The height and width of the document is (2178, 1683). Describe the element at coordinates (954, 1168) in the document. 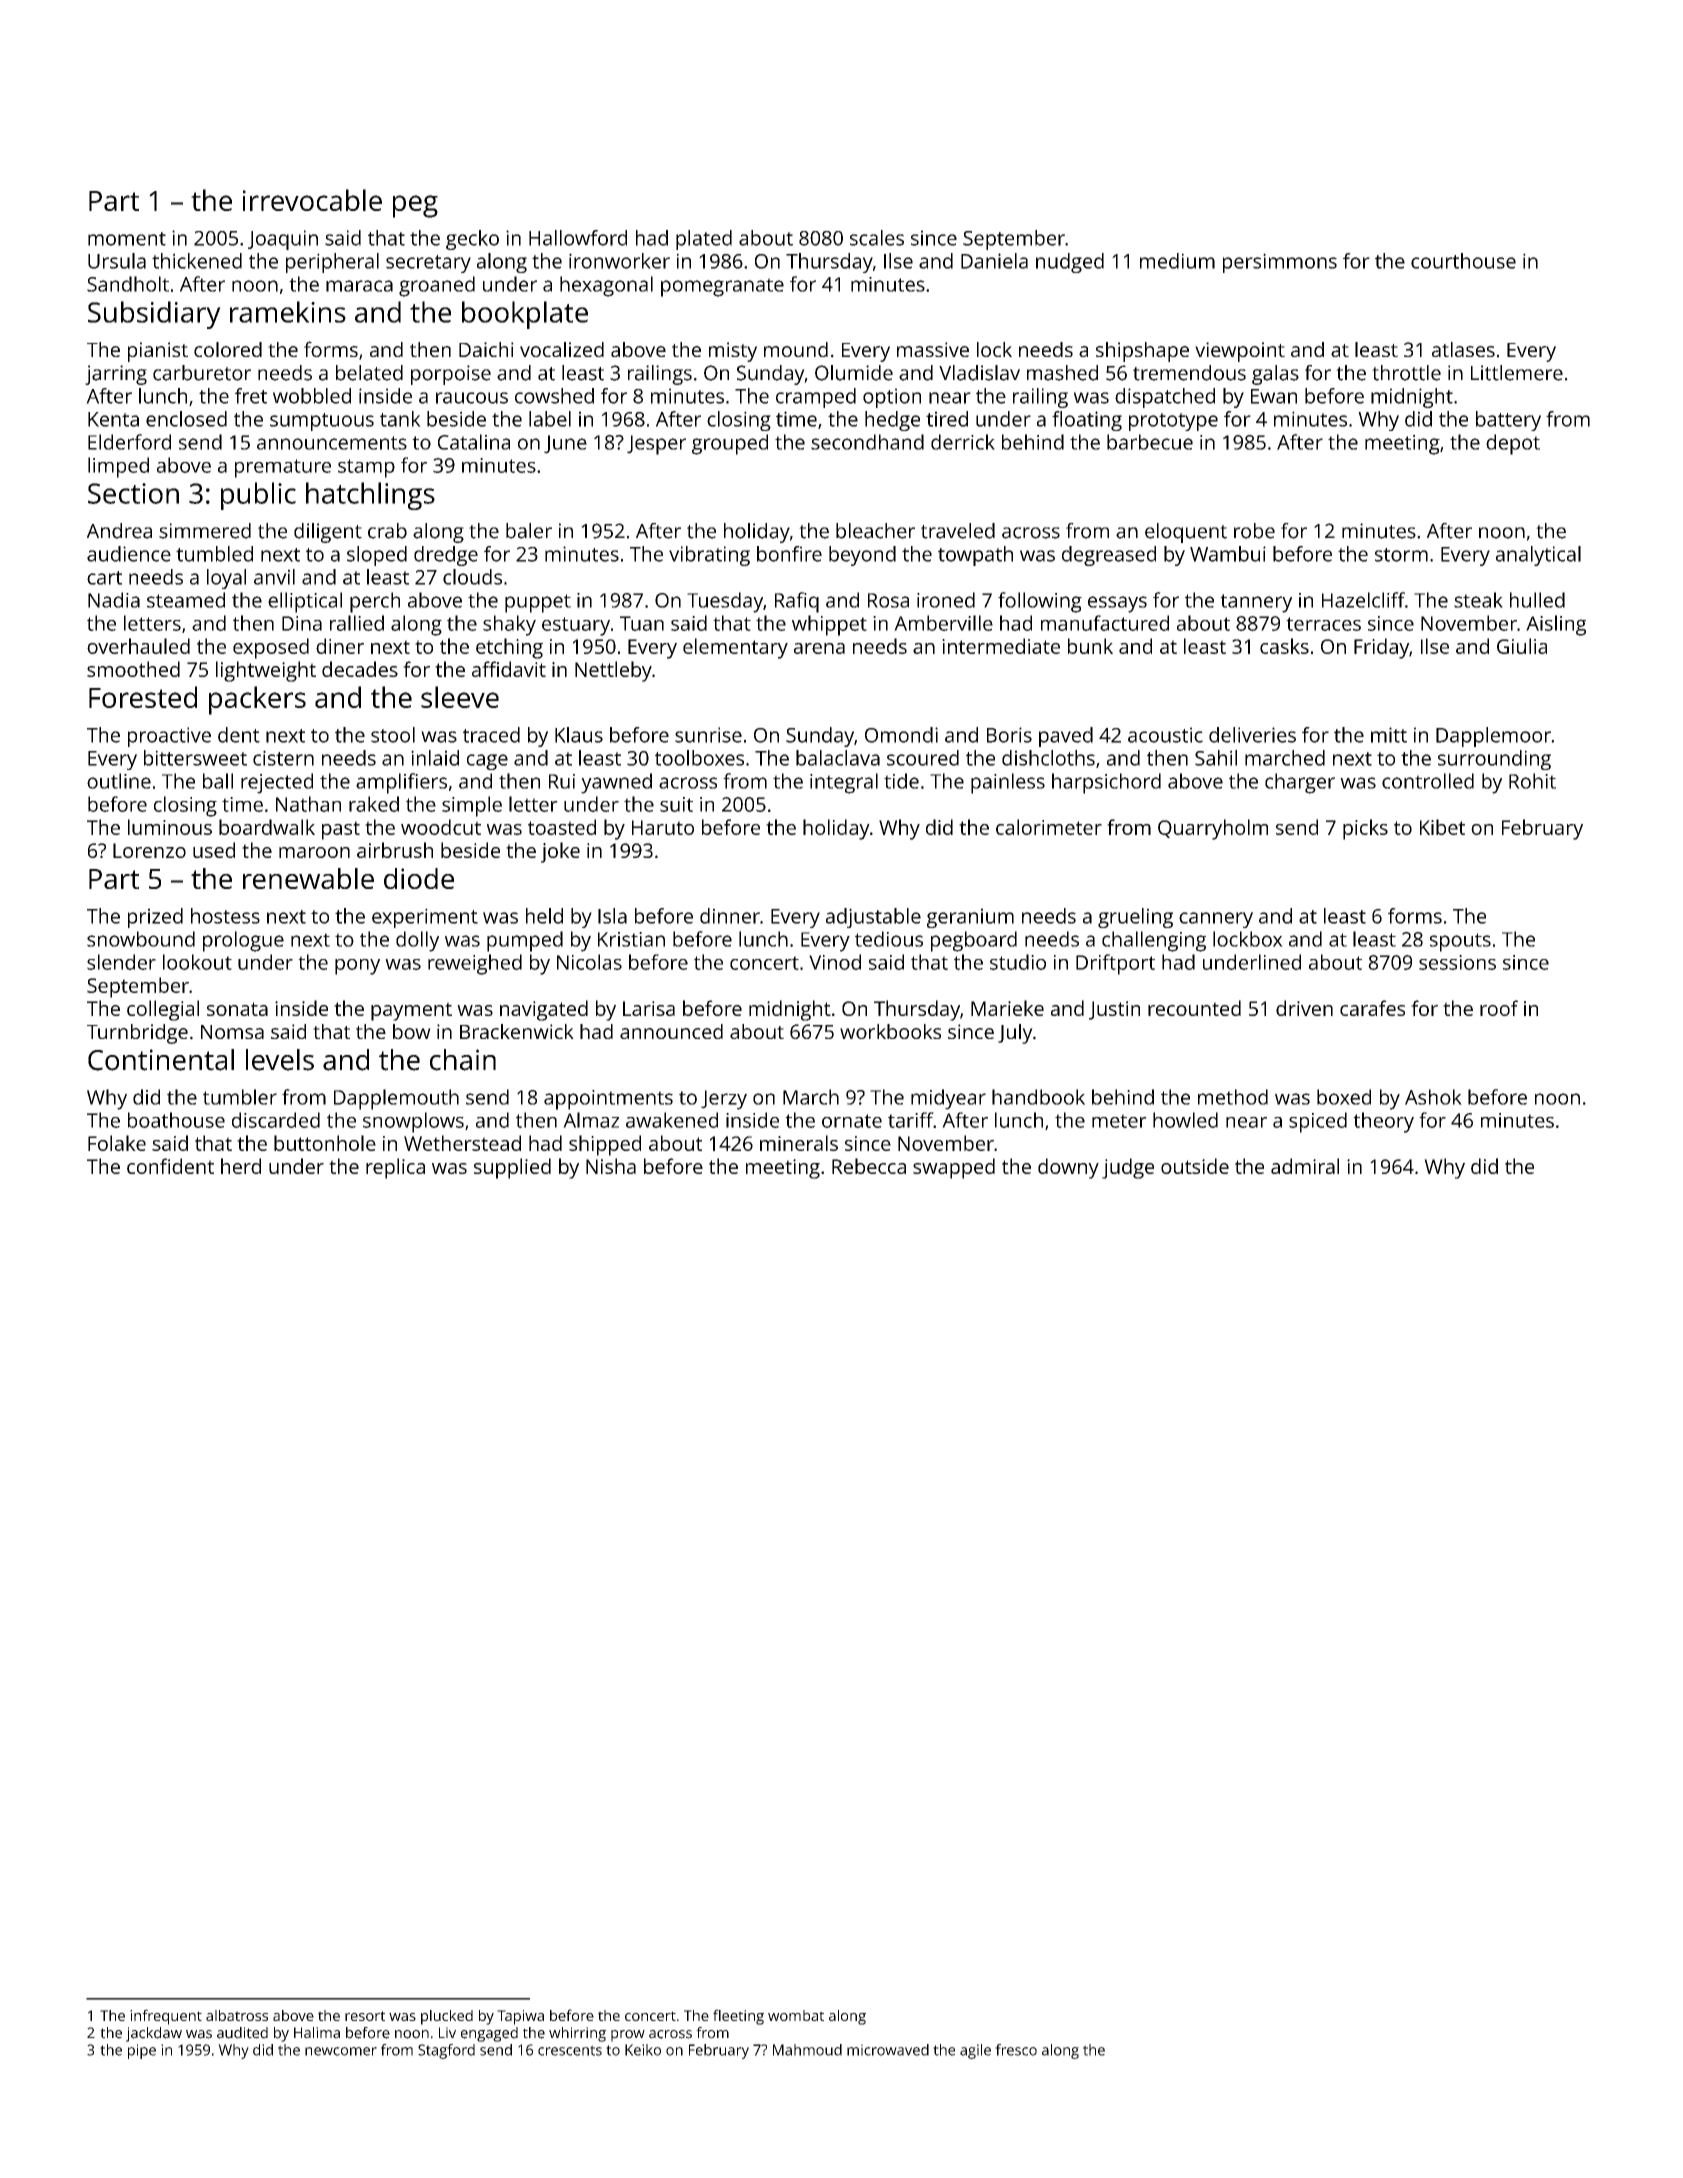

I see `swapped` at that location.
